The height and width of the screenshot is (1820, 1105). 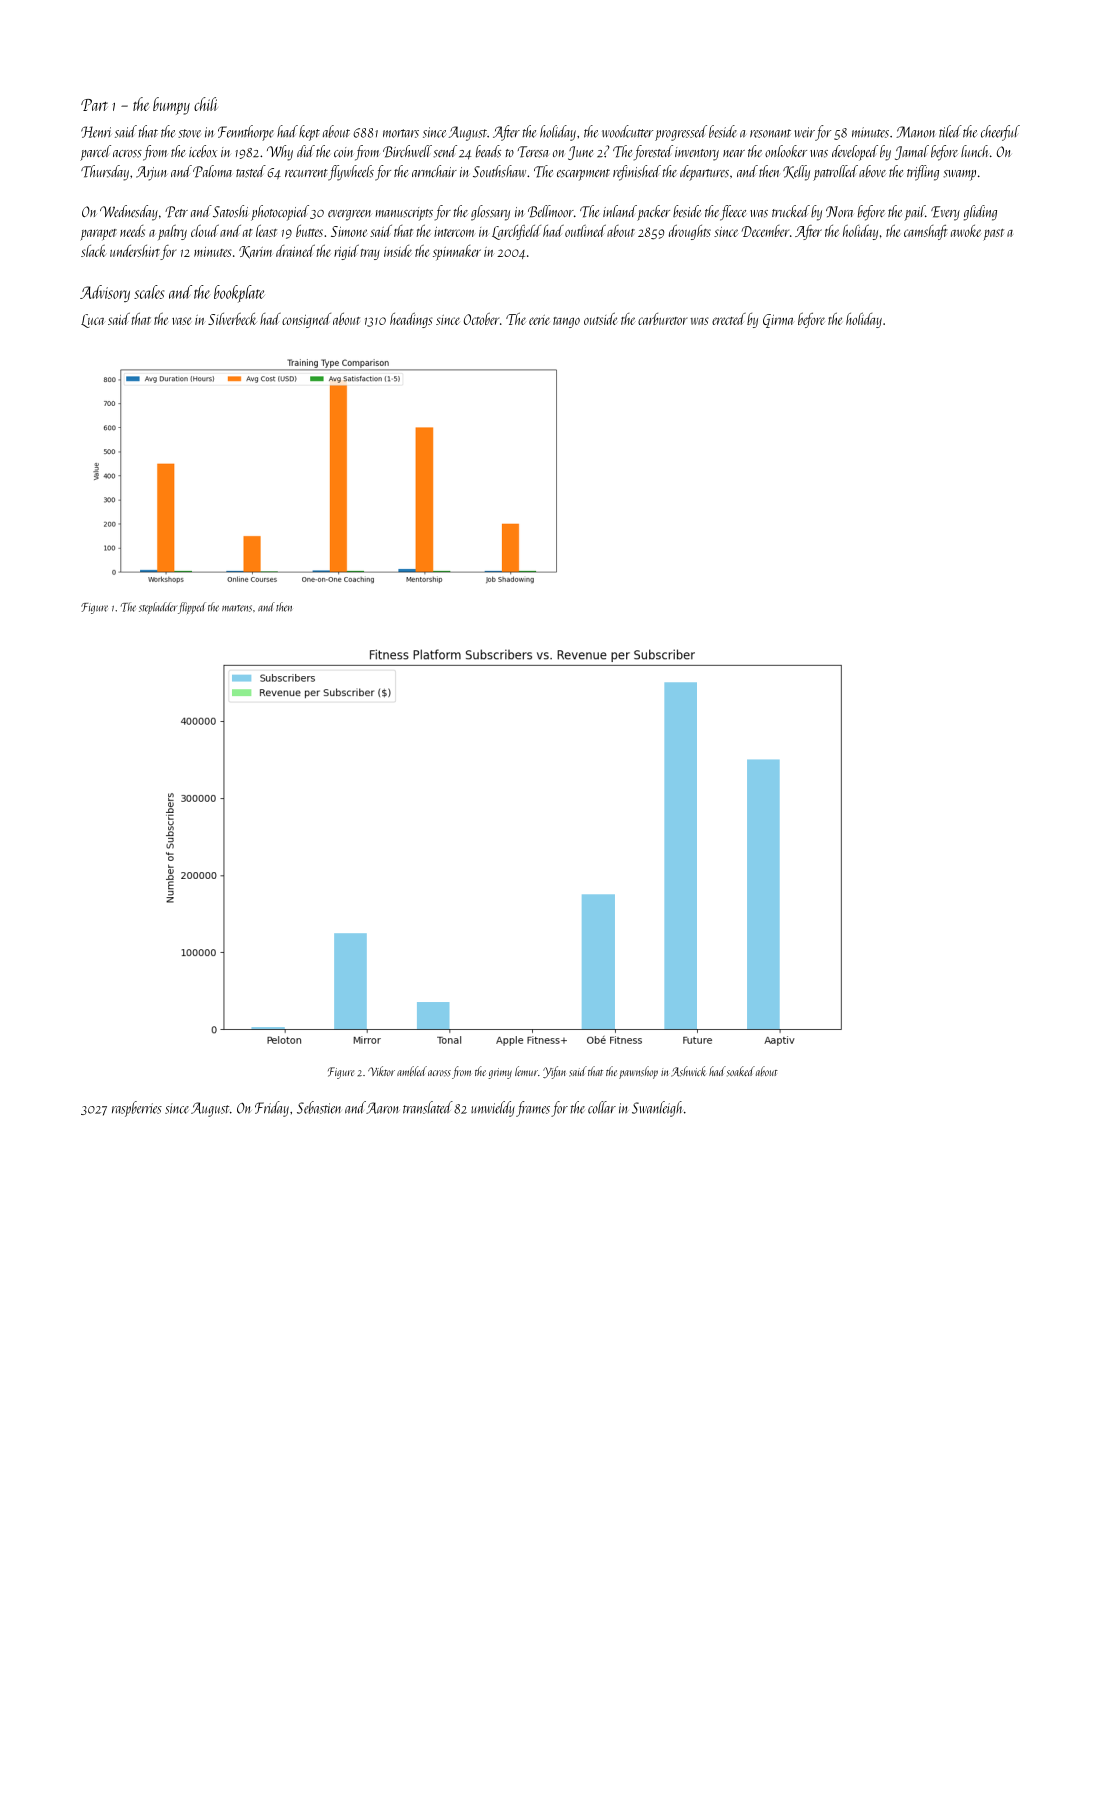 I want to click on Henri, so click(x=96, y=132).
